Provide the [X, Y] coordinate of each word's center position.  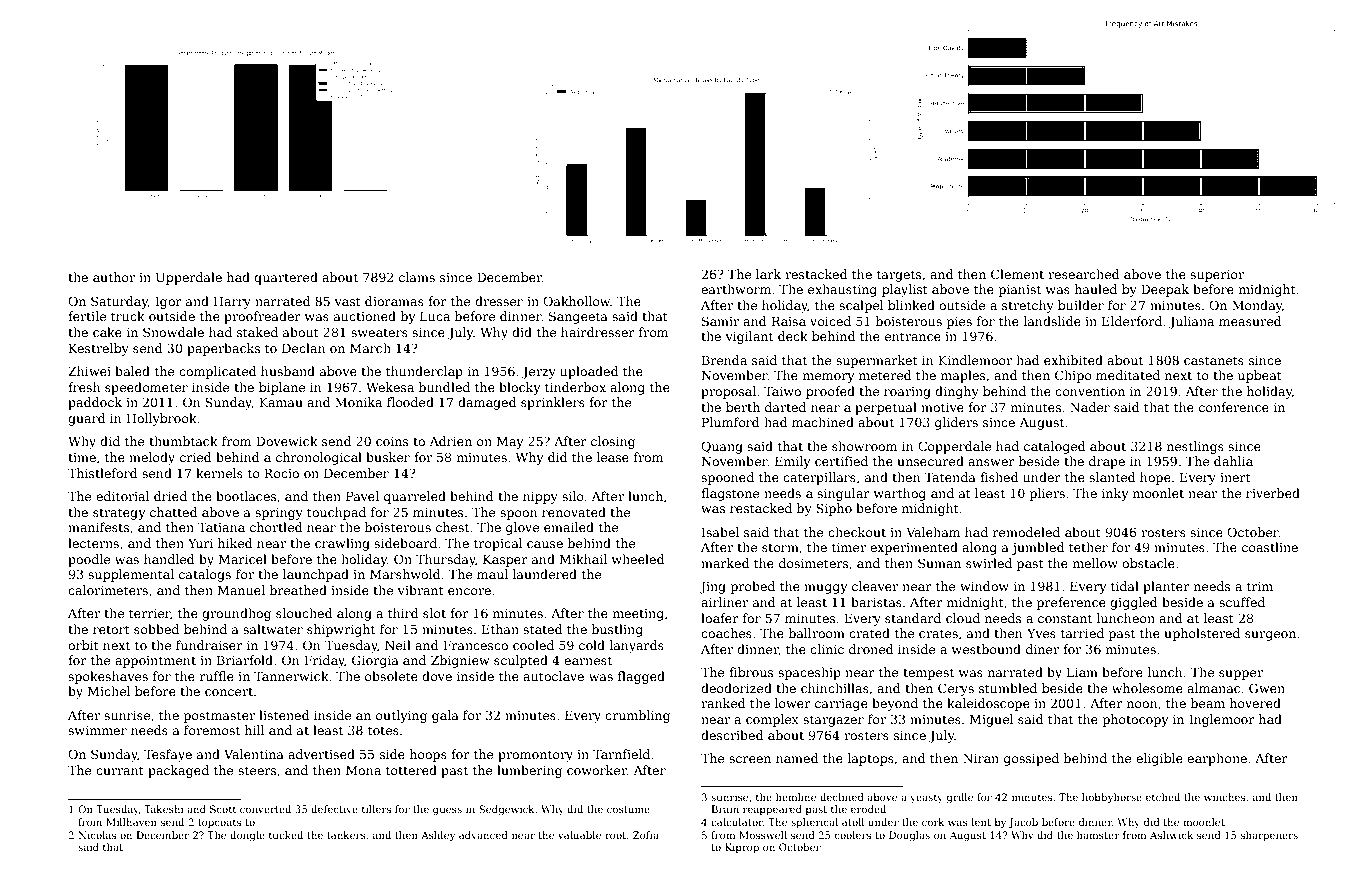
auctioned [365, 316]
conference [1234, 407]
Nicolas [97, 835]
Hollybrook [162, 419]
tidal [1125, 586]
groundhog [236, 614]
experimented [914, 548]
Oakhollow [577, 301]
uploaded [589, 372]
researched [1083, 274]
